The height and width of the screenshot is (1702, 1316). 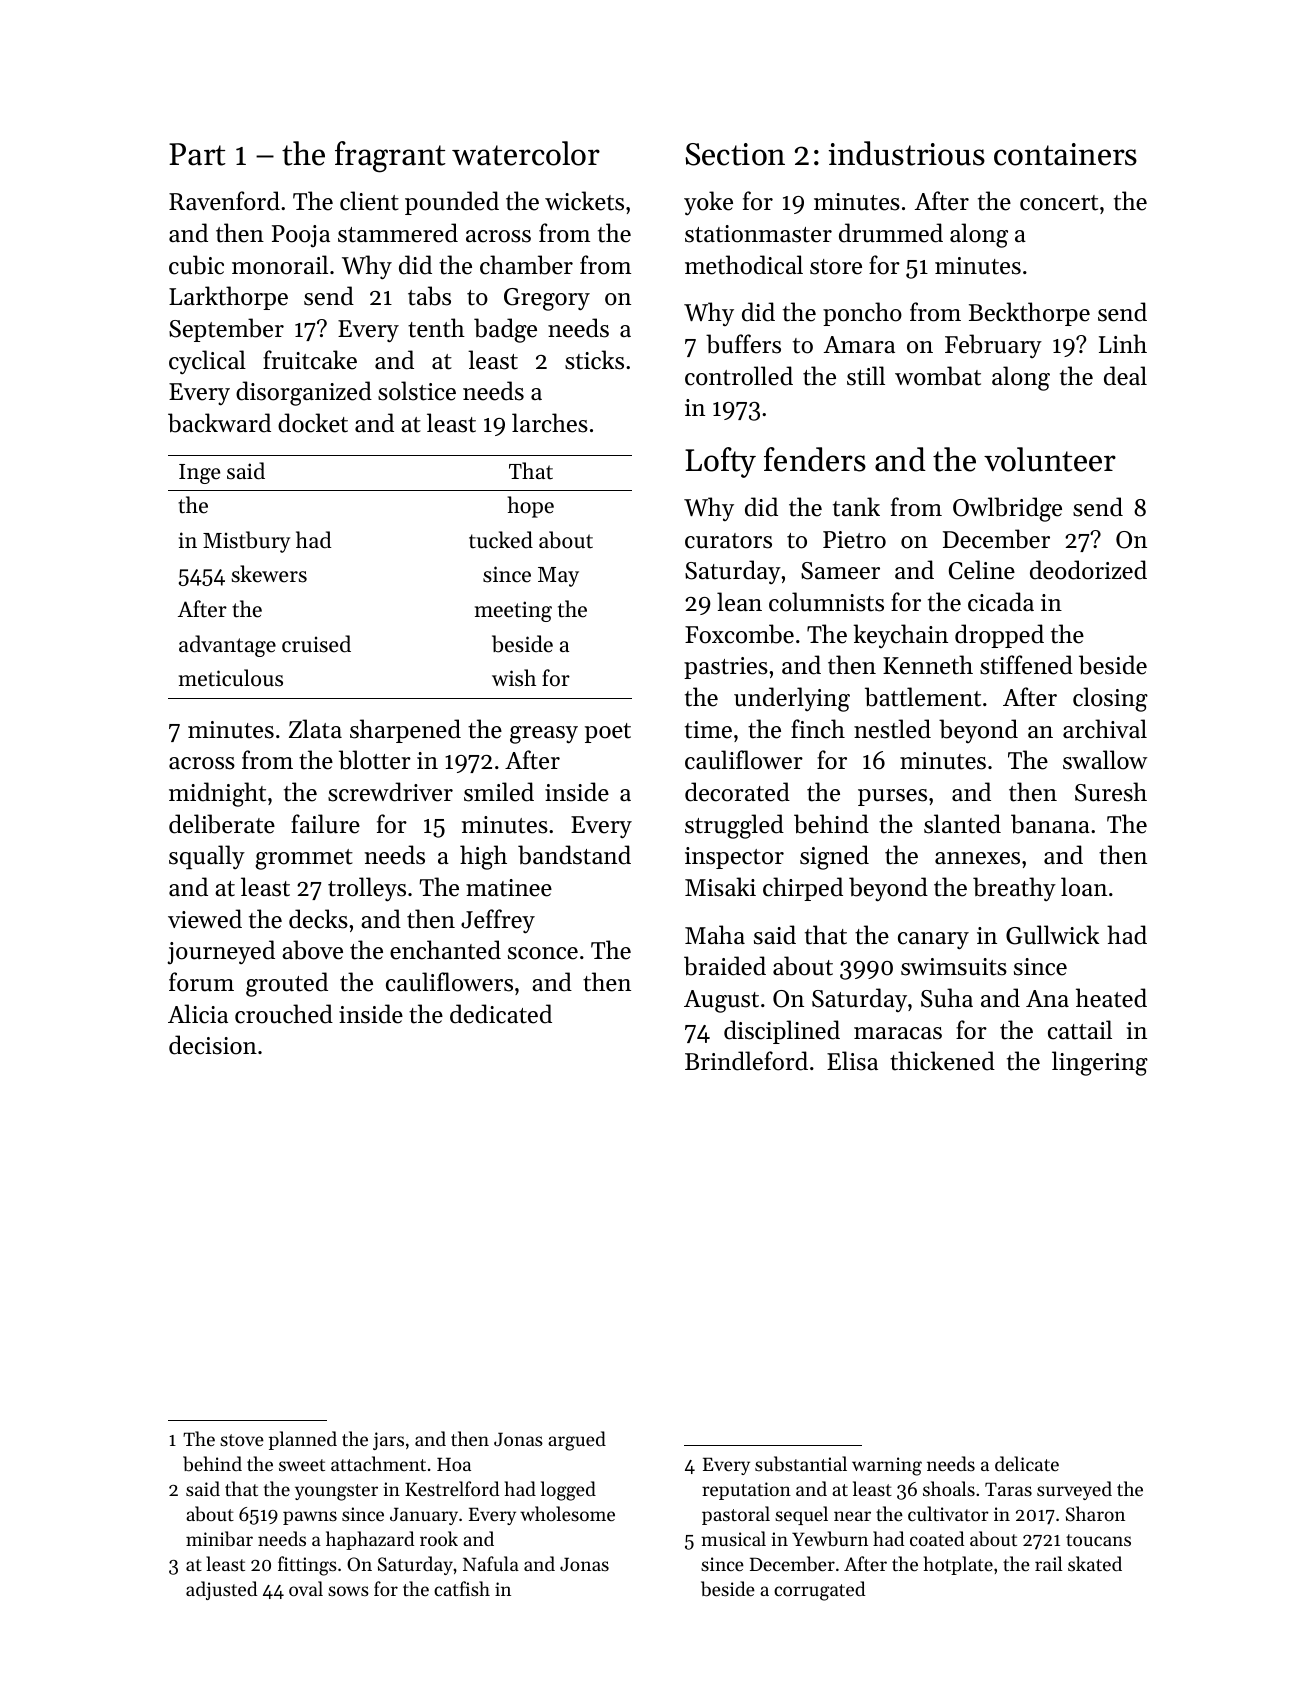 I want to click on cruised, so click(x=316, y=644).
